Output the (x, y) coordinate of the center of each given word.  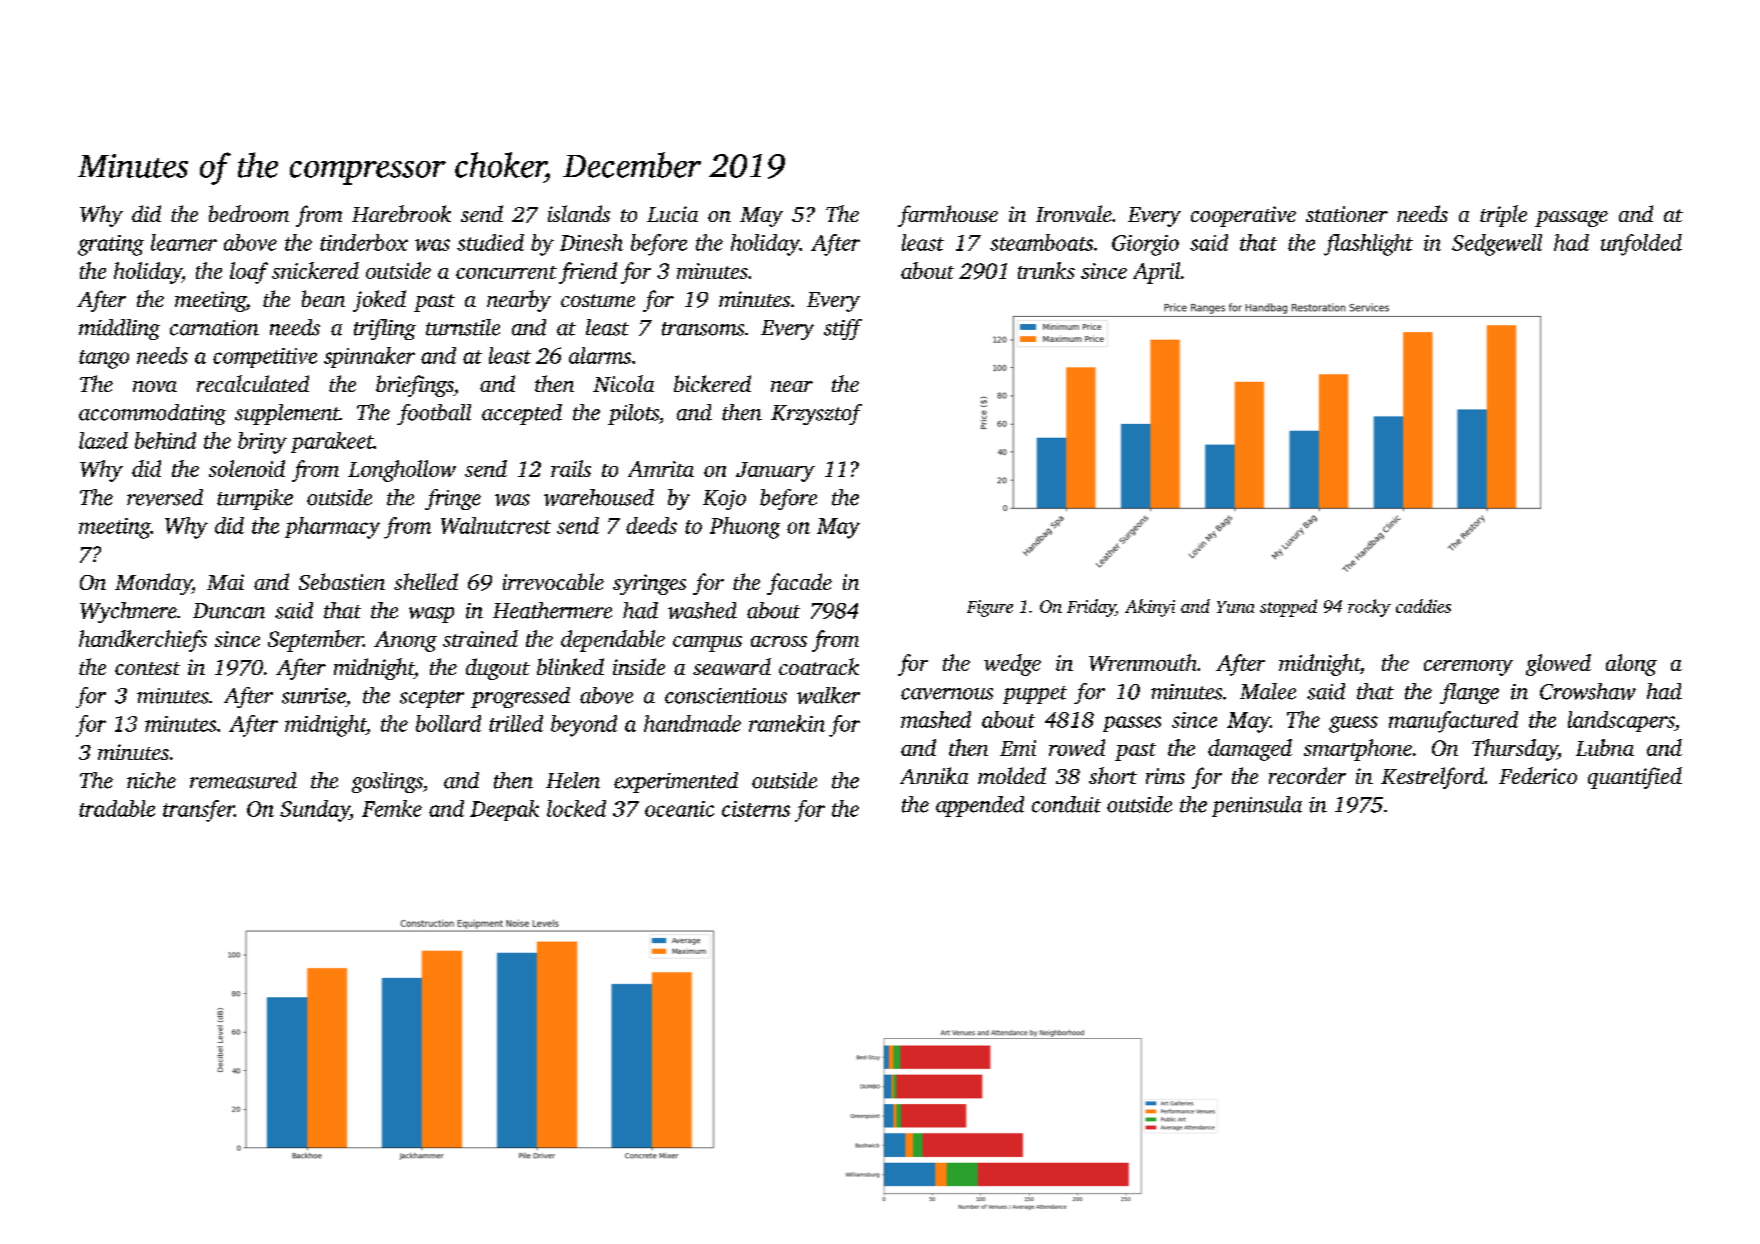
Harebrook (401, 213)
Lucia (672, 214)
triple (1503, 216)
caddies (1423, 606)
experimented (676, 782)
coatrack (819, 666)
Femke (392, 808)
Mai (225, 582)
